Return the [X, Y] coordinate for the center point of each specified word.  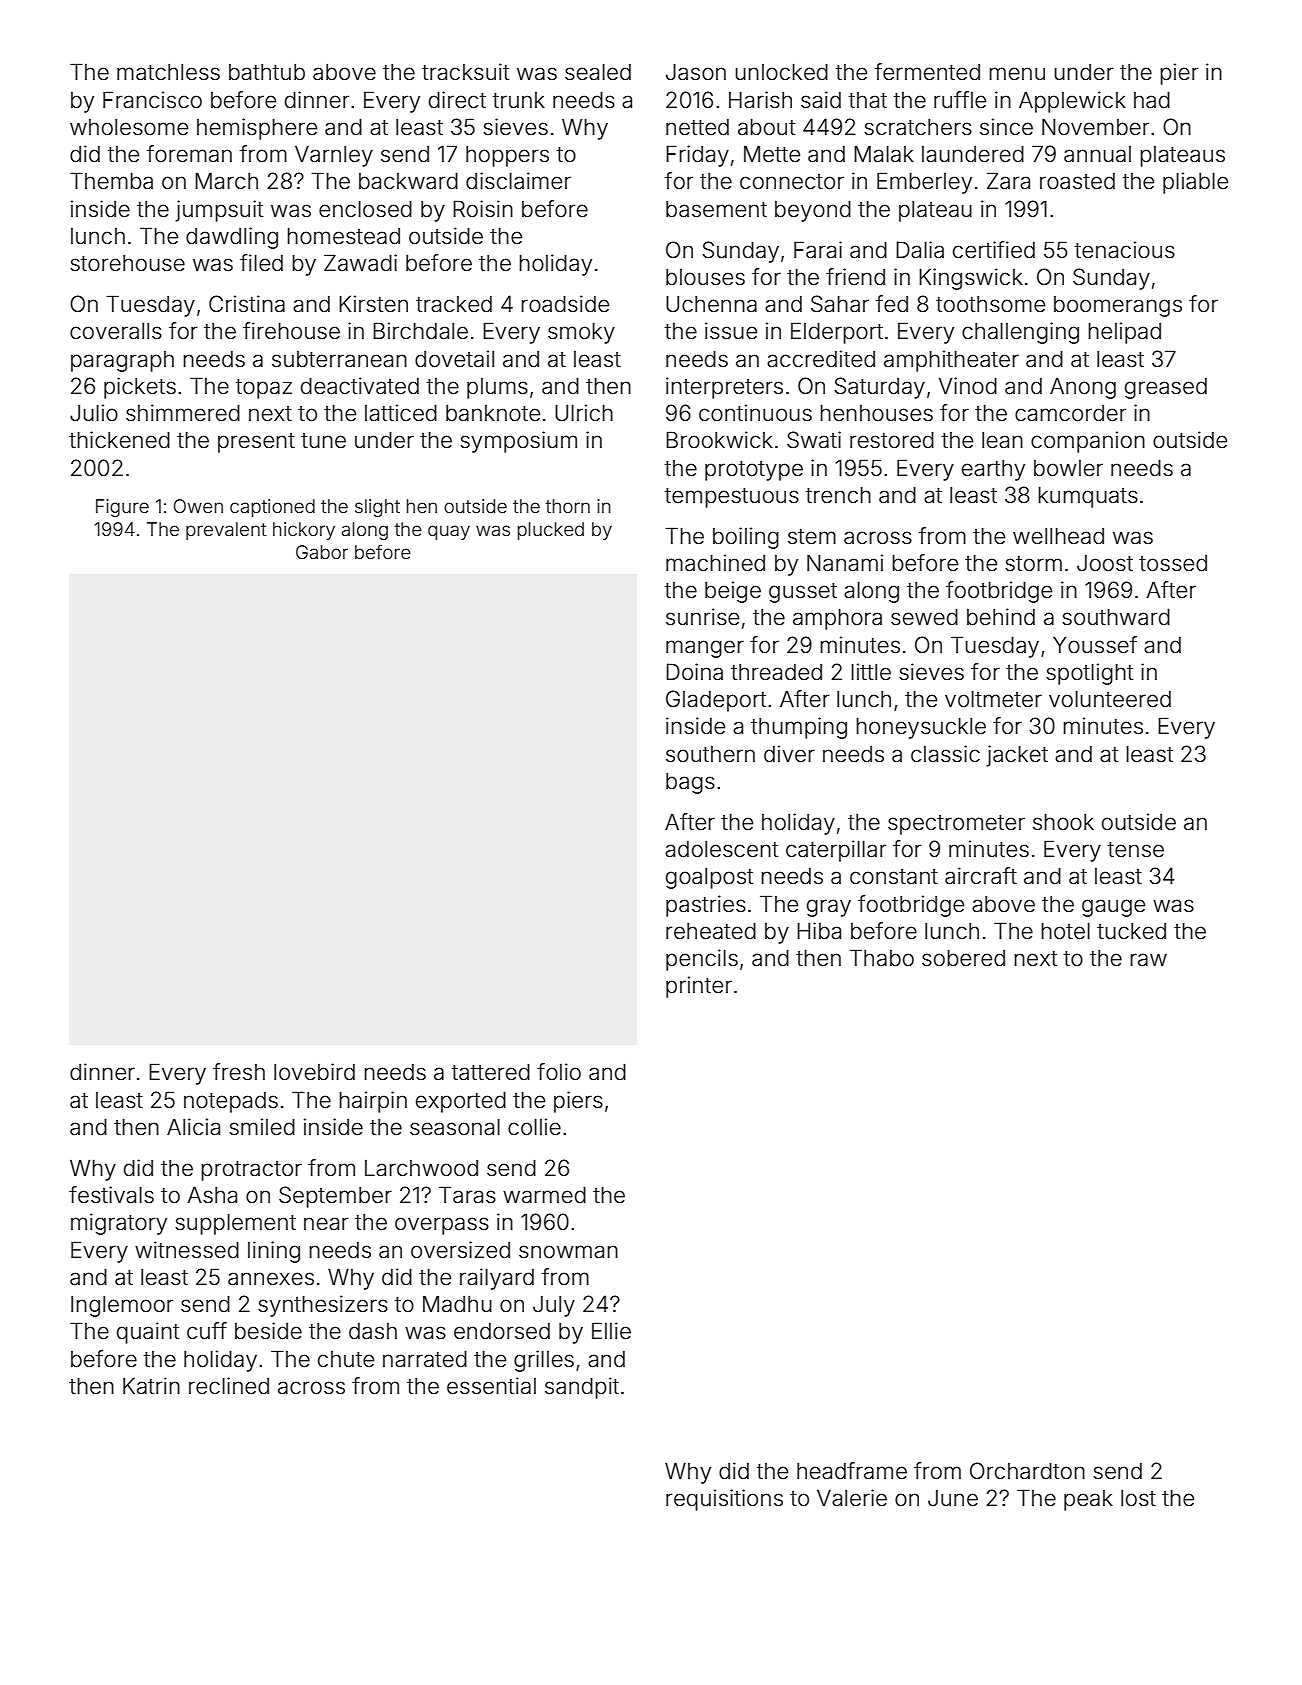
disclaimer [518, 181]
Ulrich [584, 413]
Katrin [151, 1385]
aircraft [981, 876]
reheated [711, 931]
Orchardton [1027, 1471]
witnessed [187, 1250]
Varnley [334, 156]
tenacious [1125, 250]
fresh [239, 1072]
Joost [1105, 563]
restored [892, 440]
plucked [551, 531]
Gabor [322, 552]
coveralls [116, 331]
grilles [544, 1361]
